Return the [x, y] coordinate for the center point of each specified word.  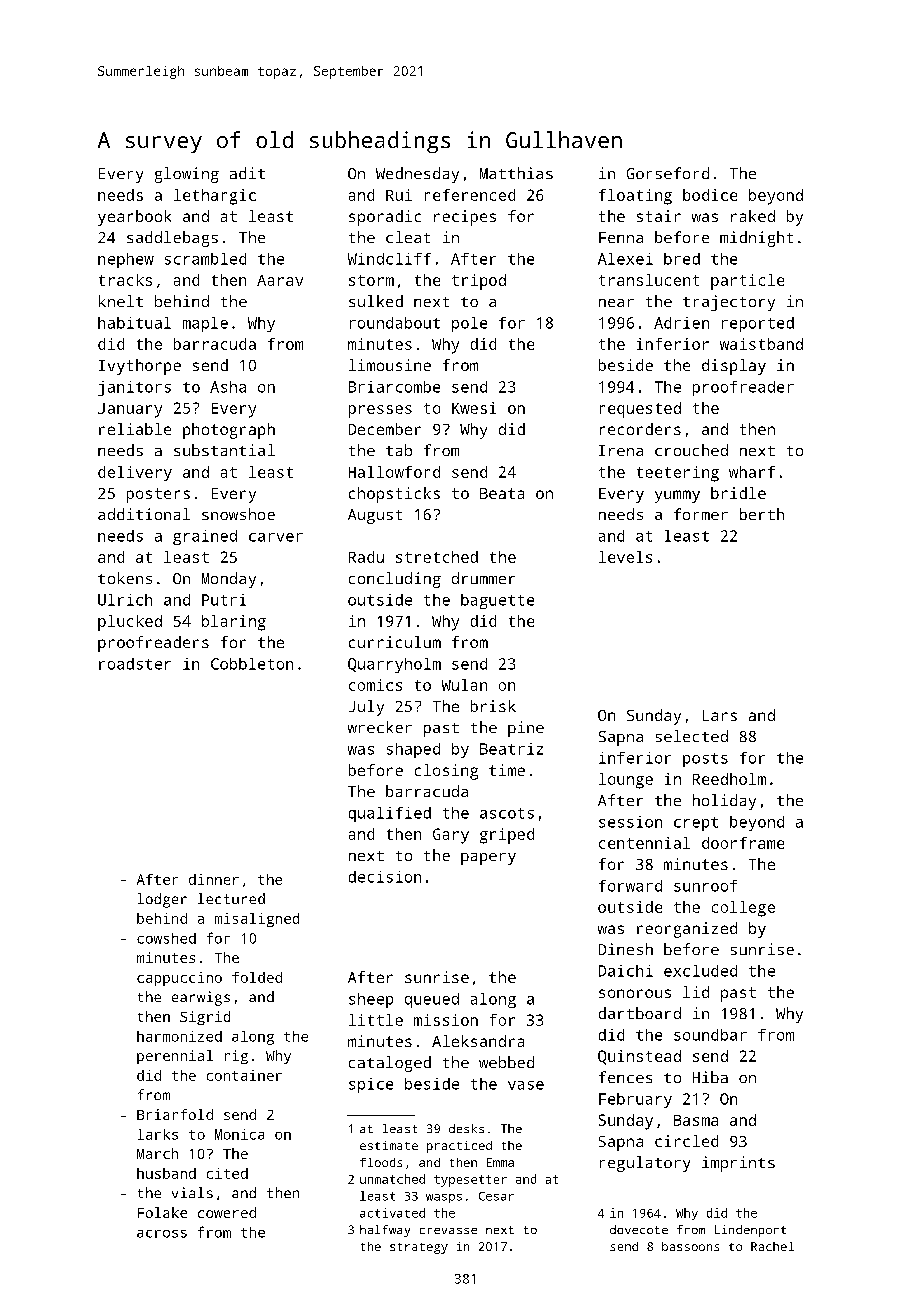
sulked [376, 301]
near [616, 303]
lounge [626, 781]
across [162, 1234]
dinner [214, 879]
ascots [507, 813]
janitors [134, 388]
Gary [451, 836]
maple [205, 324]
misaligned [257, 920]
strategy [419, 1248]
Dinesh [626, 949]
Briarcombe [394, 387]
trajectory [729, 303]
